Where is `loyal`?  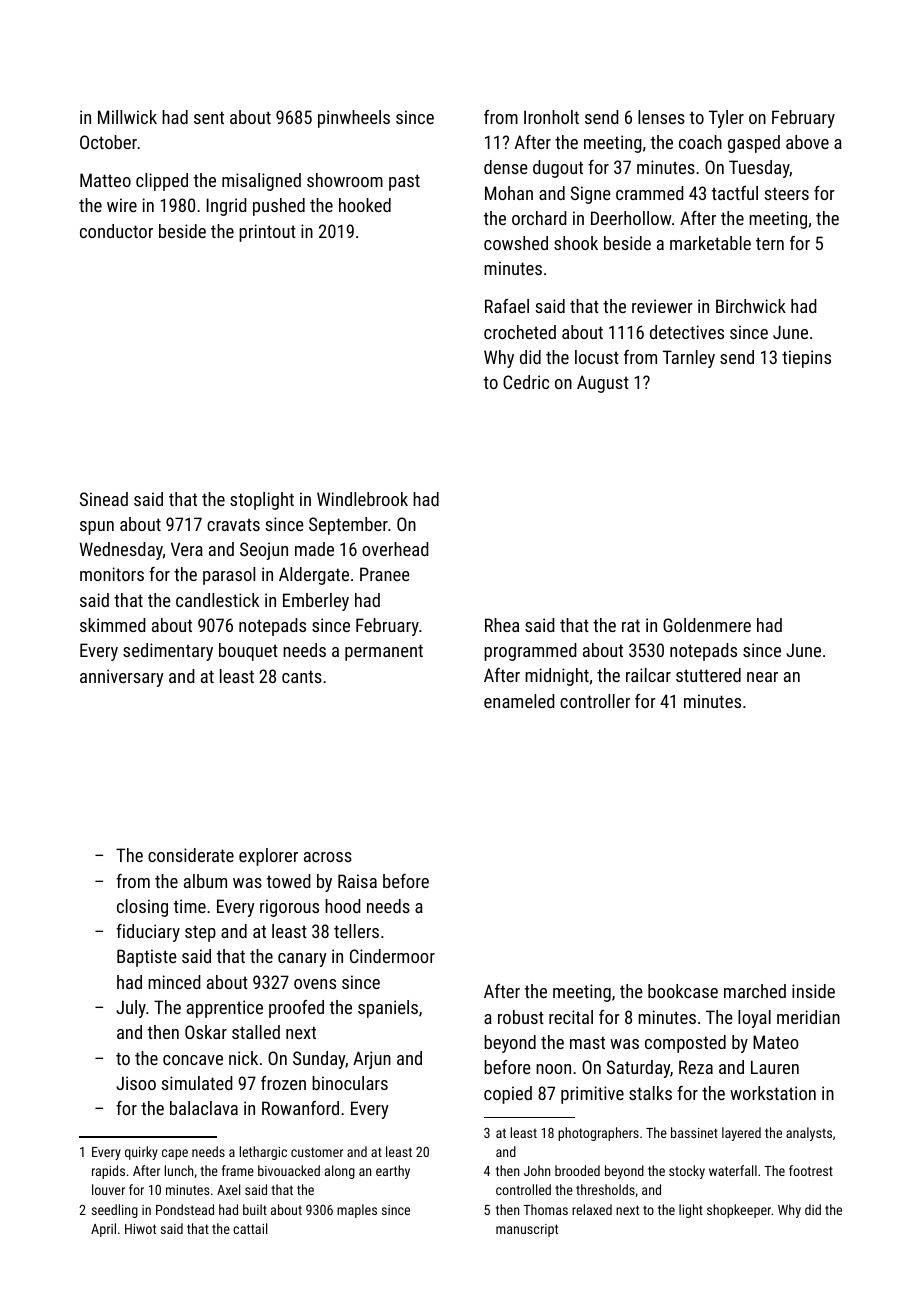
loyal is located at coordinates (754, 1019).
